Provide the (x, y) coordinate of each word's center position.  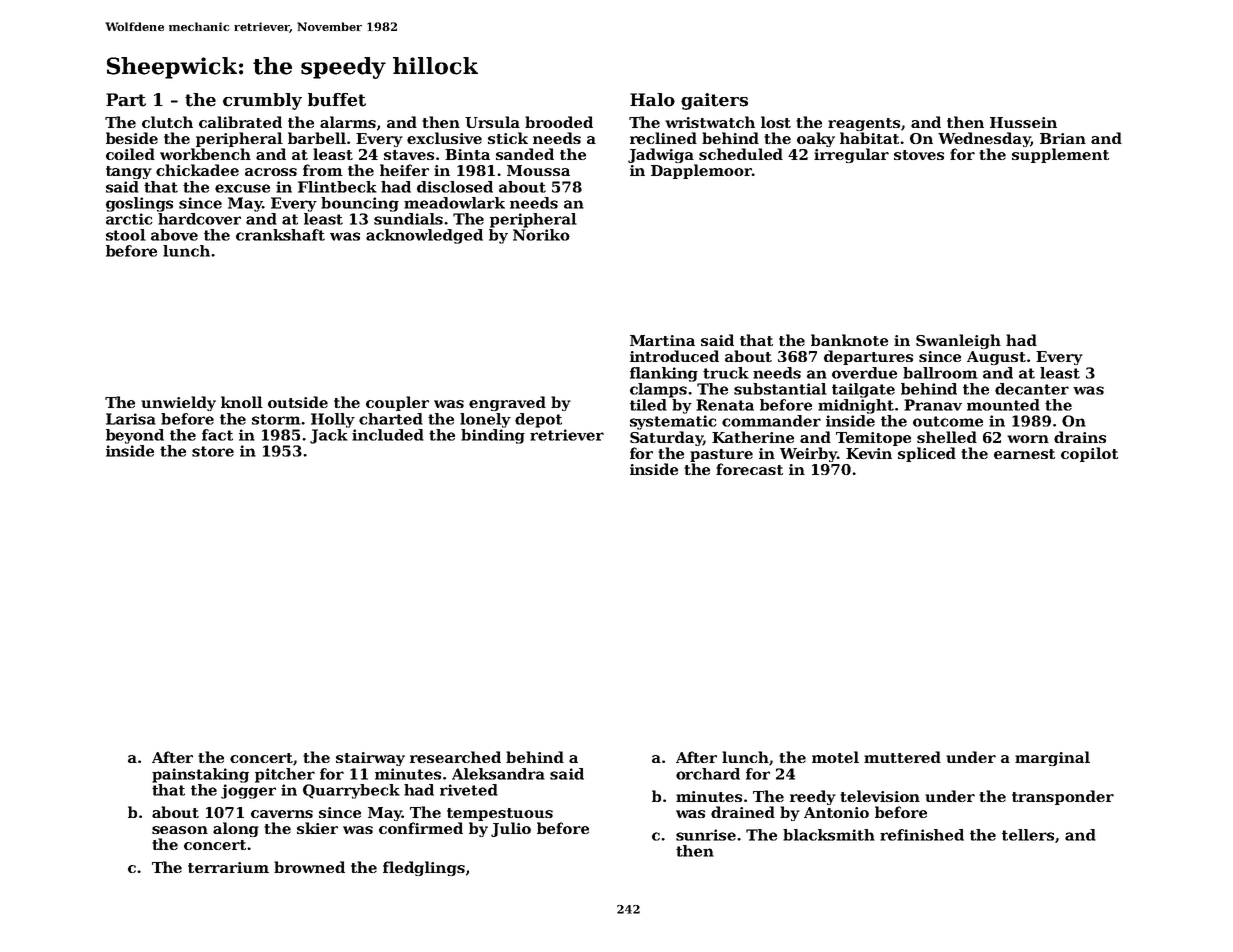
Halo (652, 100)
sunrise (706, 835)
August (996, 358)
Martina (662, 340)
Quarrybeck (351, 791)
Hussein (1023, 122)
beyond (135, 436)
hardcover (199, 219)
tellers (1028, 835)
